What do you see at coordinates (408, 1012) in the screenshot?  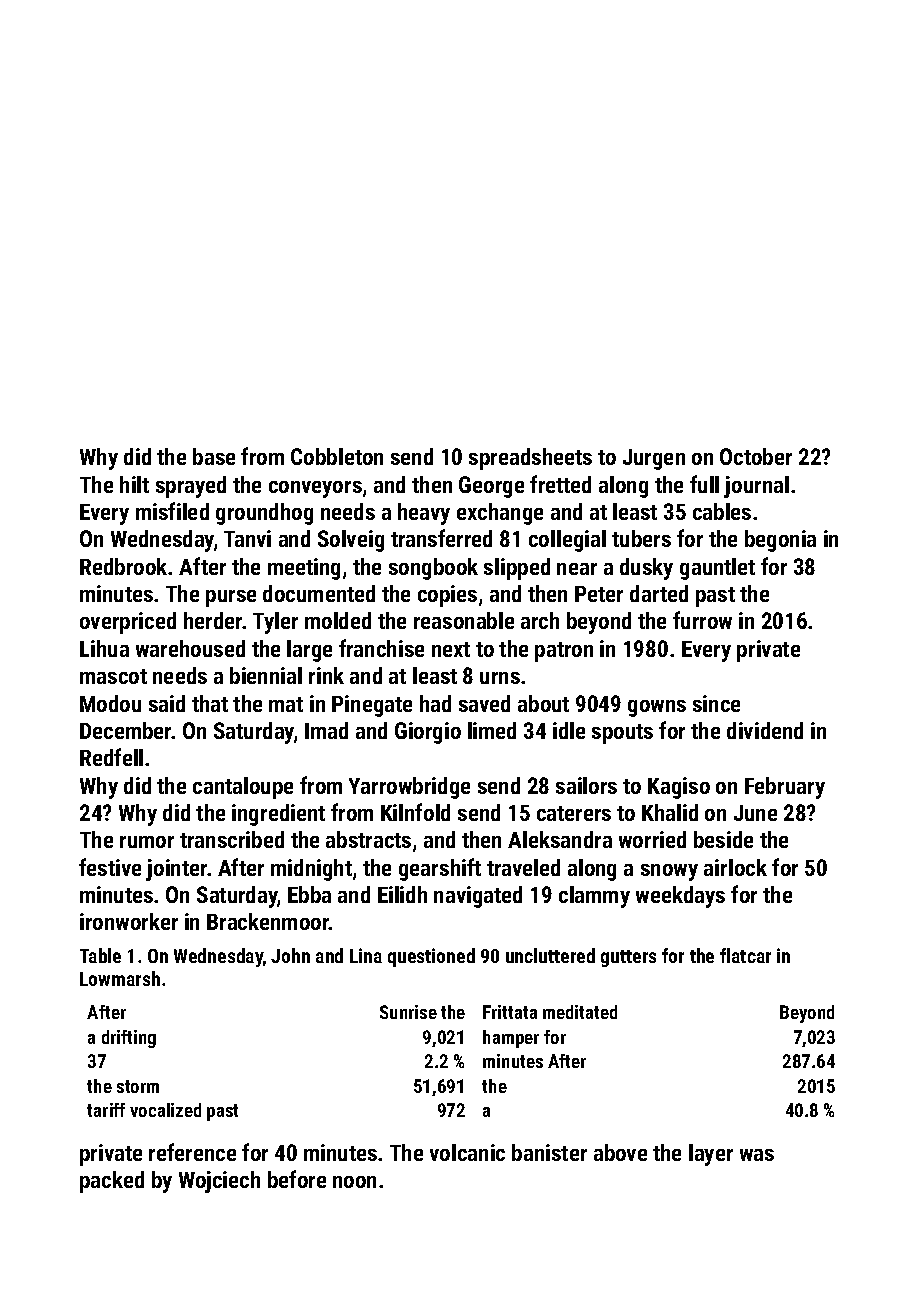 I see `Sunrise` at bounding box center [408, 1012].
